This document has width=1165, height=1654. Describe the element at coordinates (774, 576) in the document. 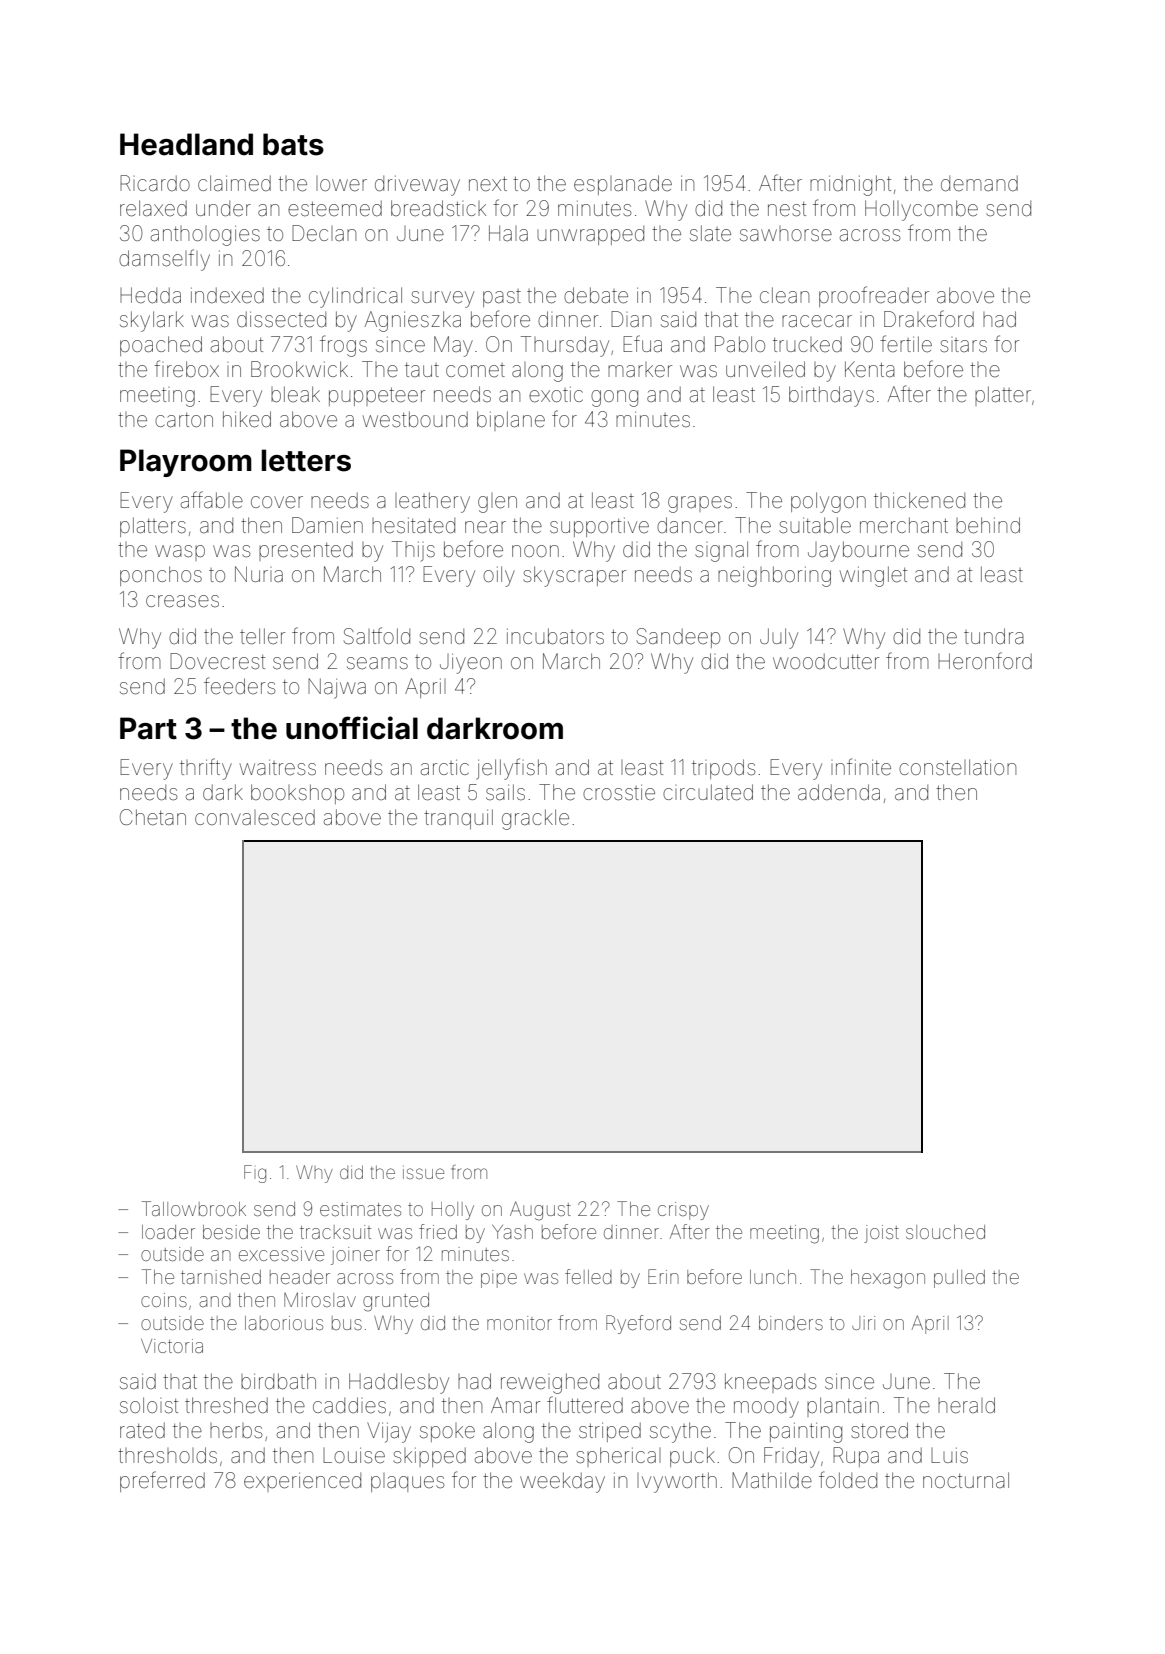

I see `neighboring` at that location.
